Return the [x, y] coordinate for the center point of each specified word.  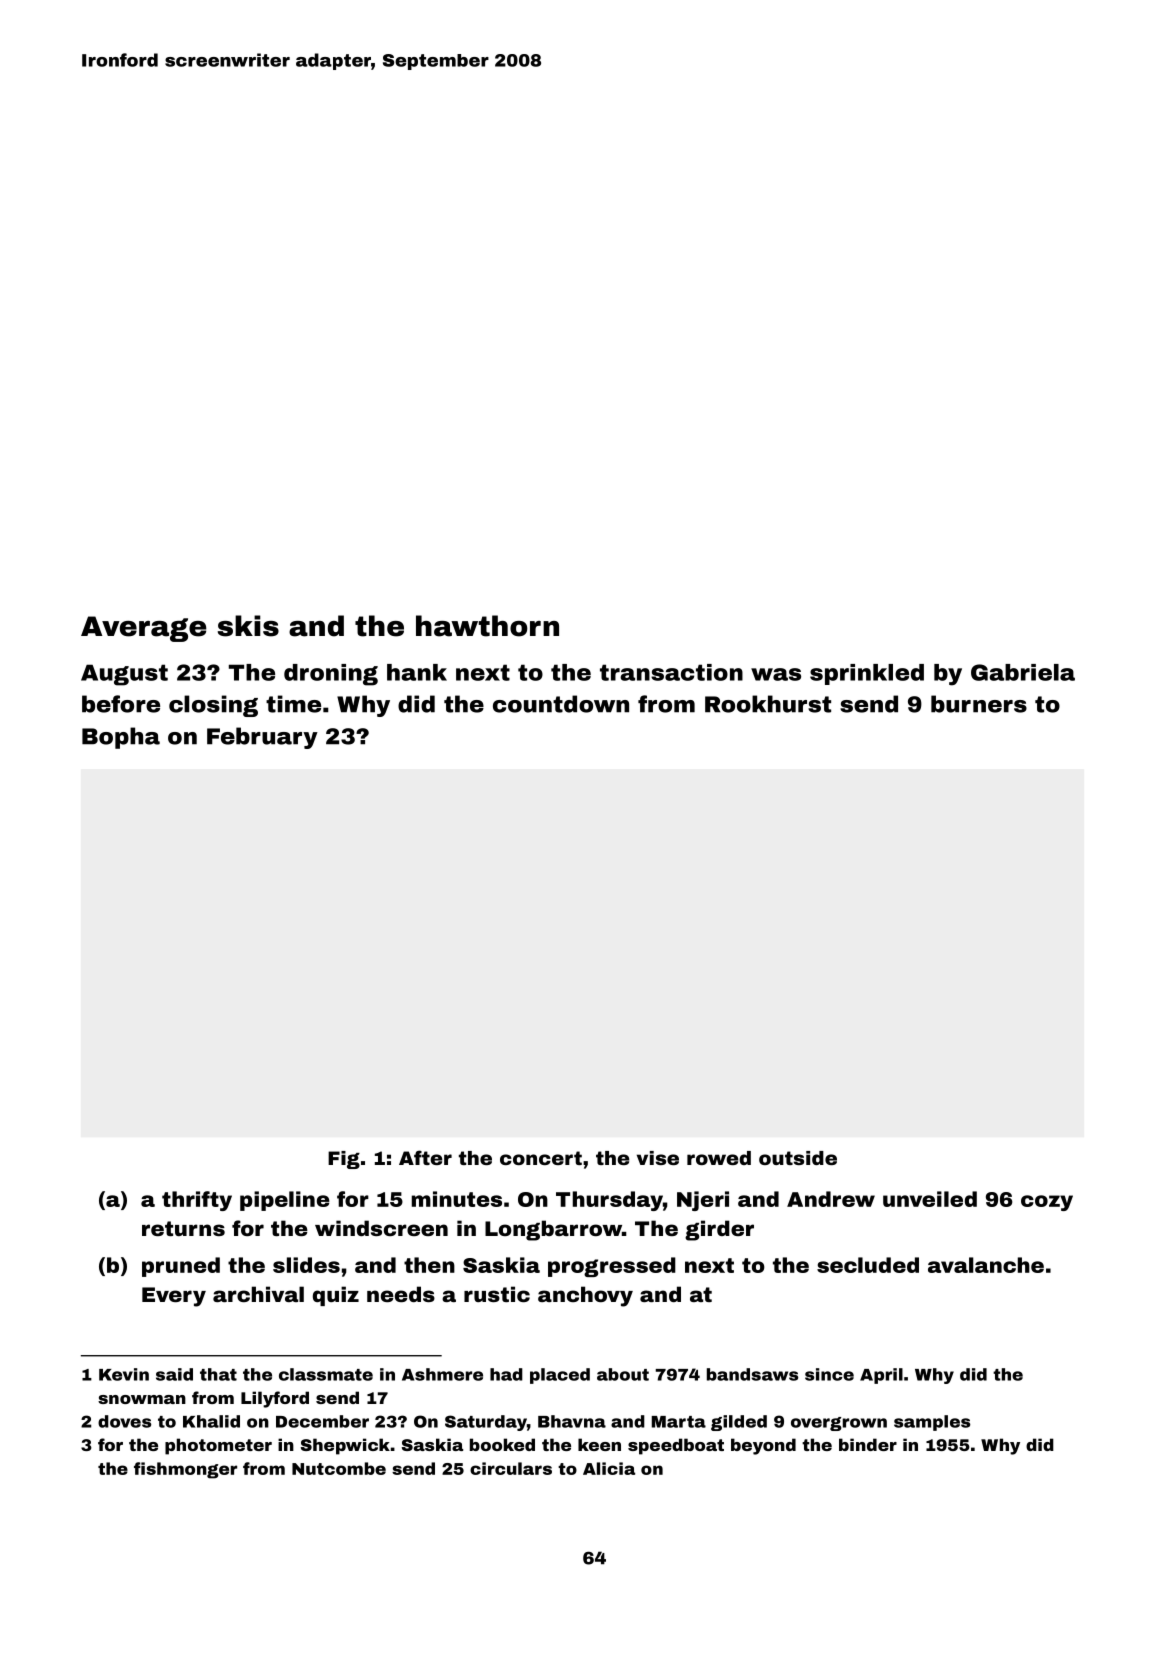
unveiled [930, 1199]
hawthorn [487, 626]
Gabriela [1023, 672]
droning [331, 675]
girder [719, 1230]
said [174, 1374]
